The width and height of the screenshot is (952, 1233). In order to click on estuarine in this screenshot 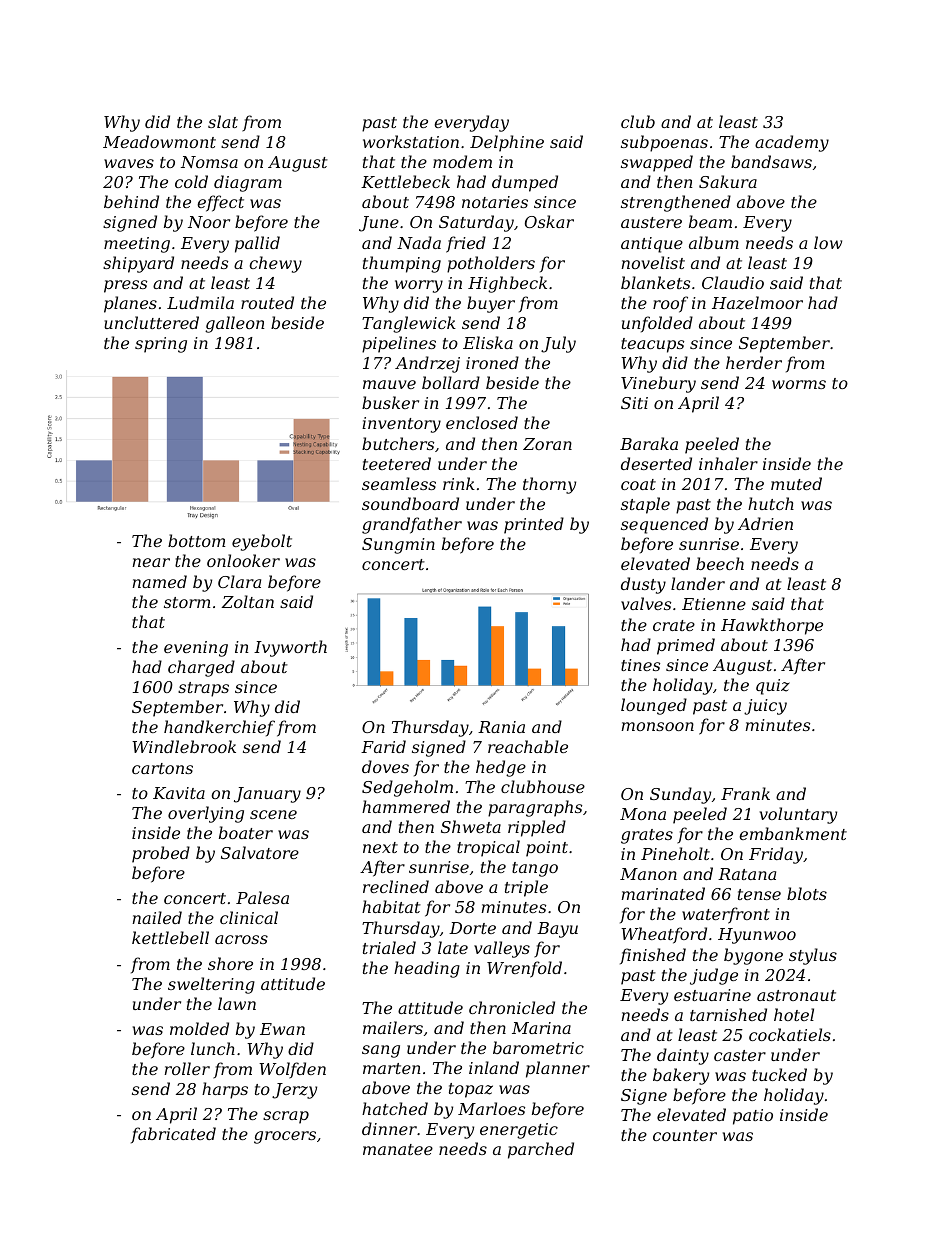, I will do `click(712, 995)`.
